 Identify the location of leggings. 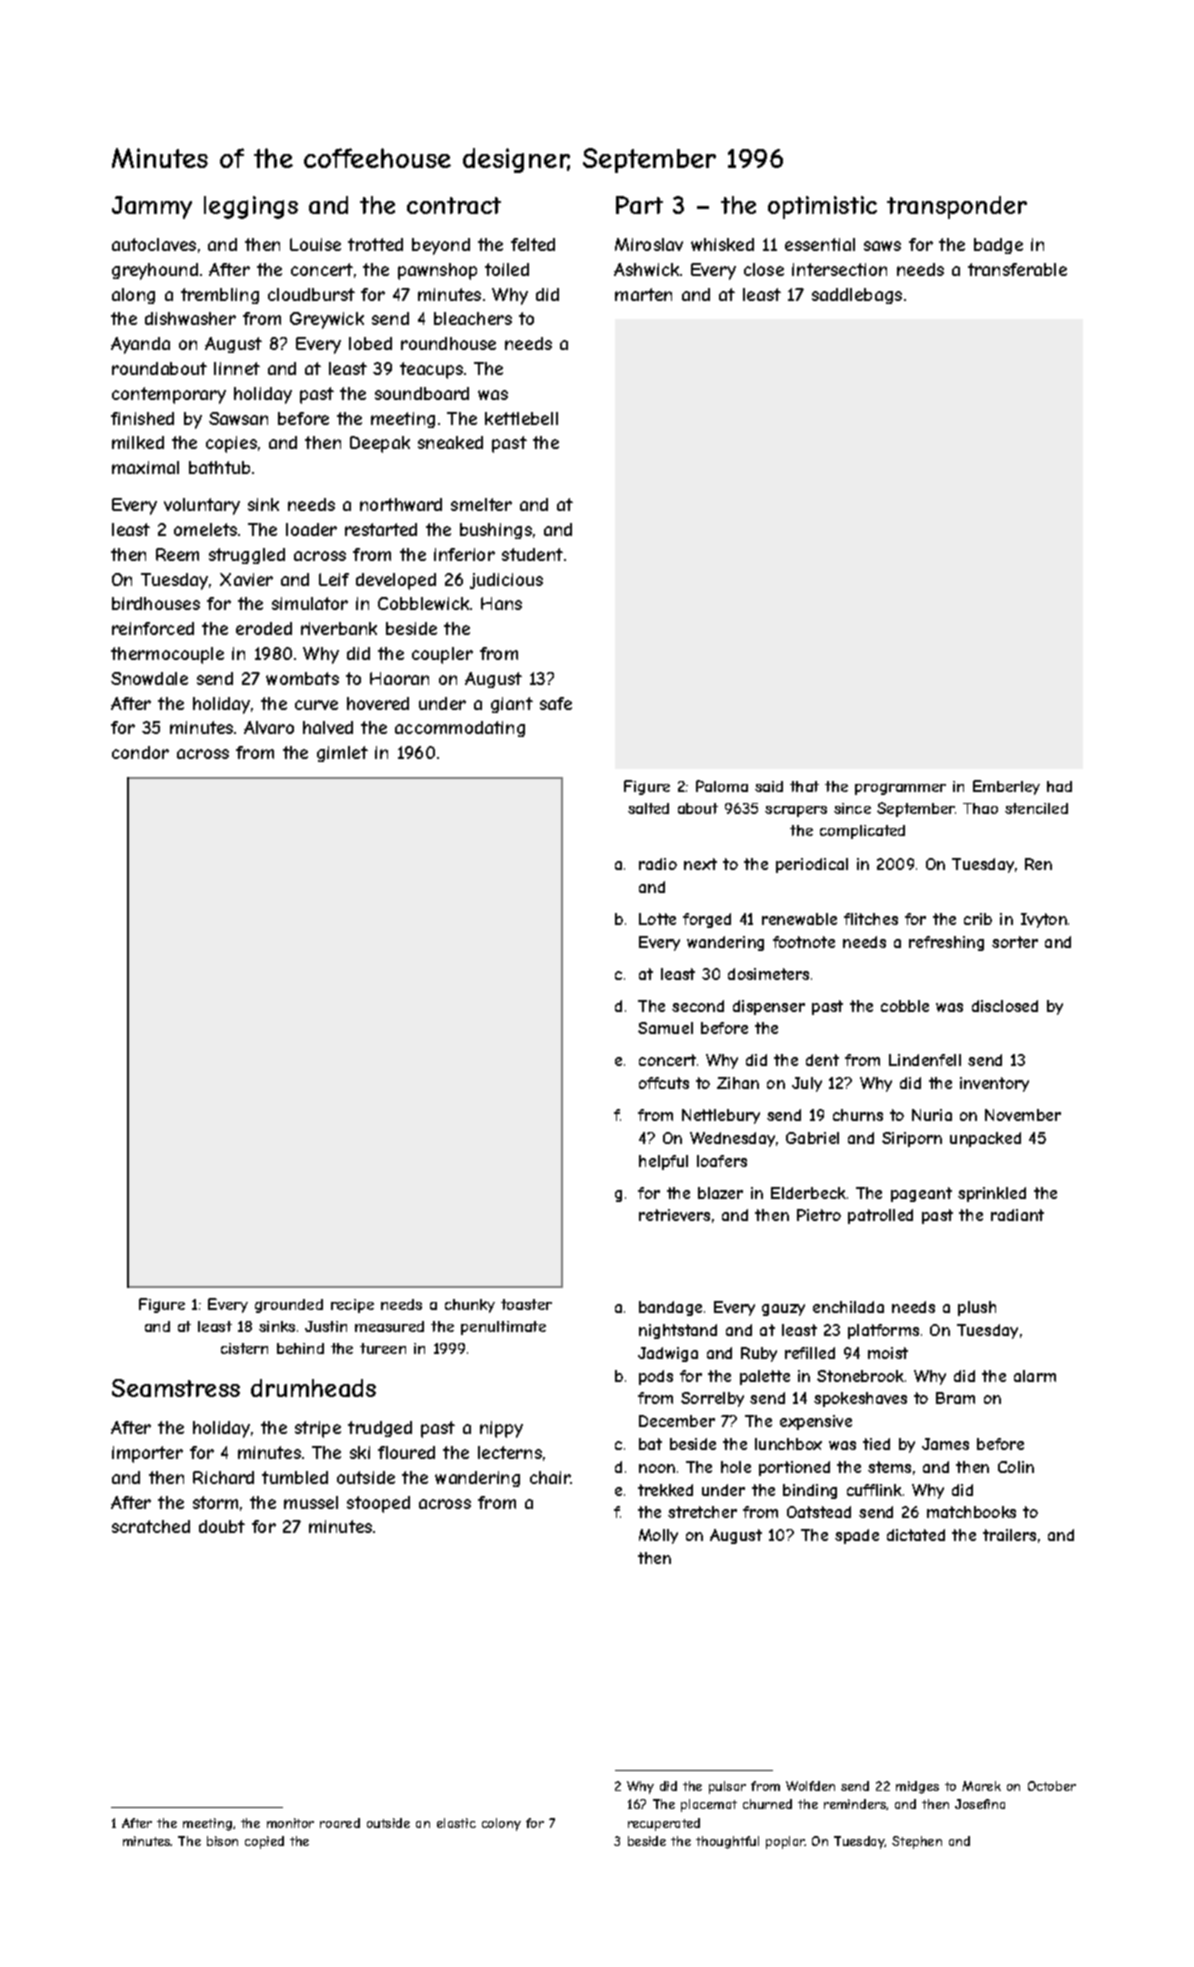
(251, 207).
